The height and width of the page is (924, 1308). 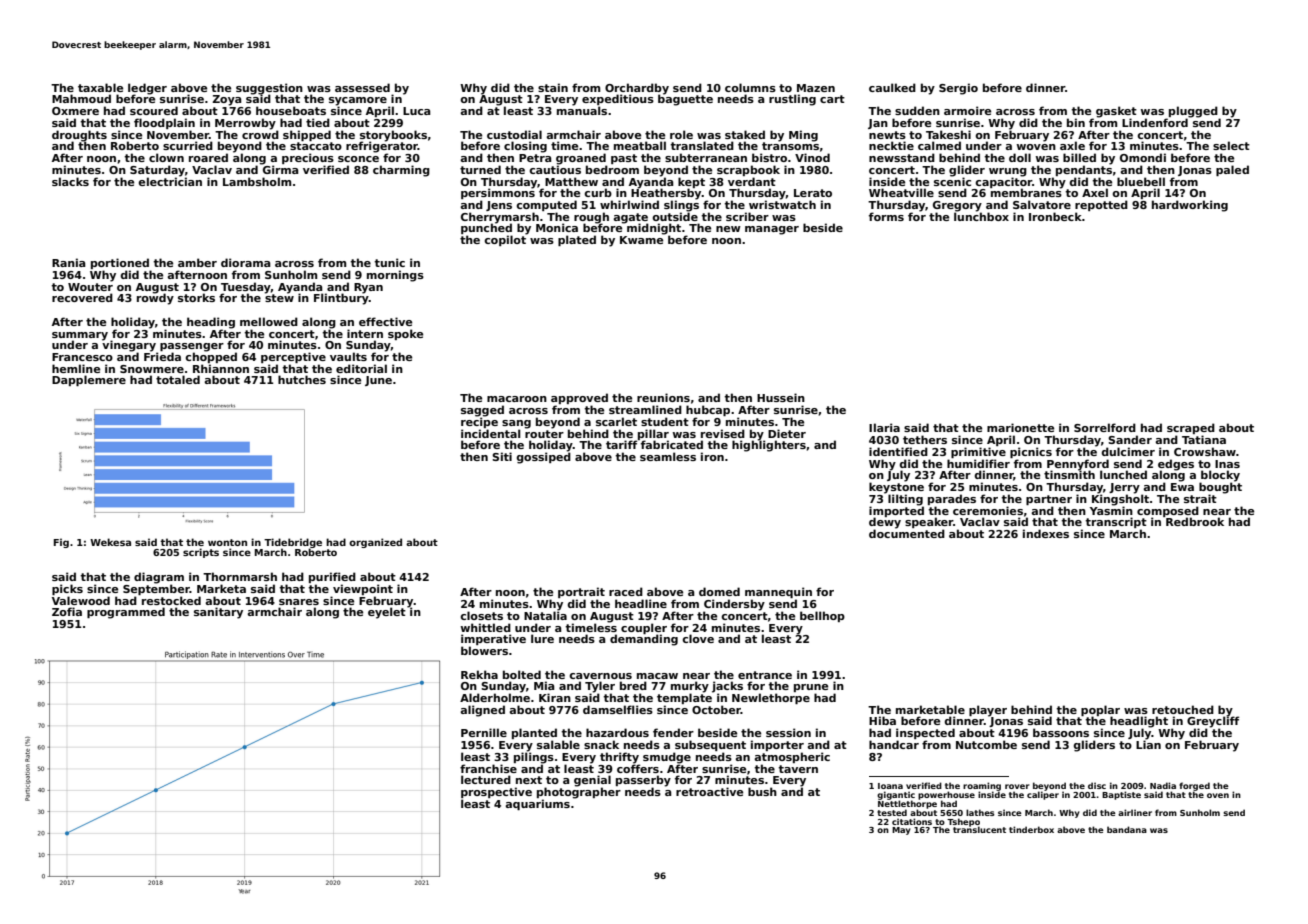 What do you see at coordinates (1190, 206) in the page?
I see `hardworking` at bounding box center [1190, 206].
